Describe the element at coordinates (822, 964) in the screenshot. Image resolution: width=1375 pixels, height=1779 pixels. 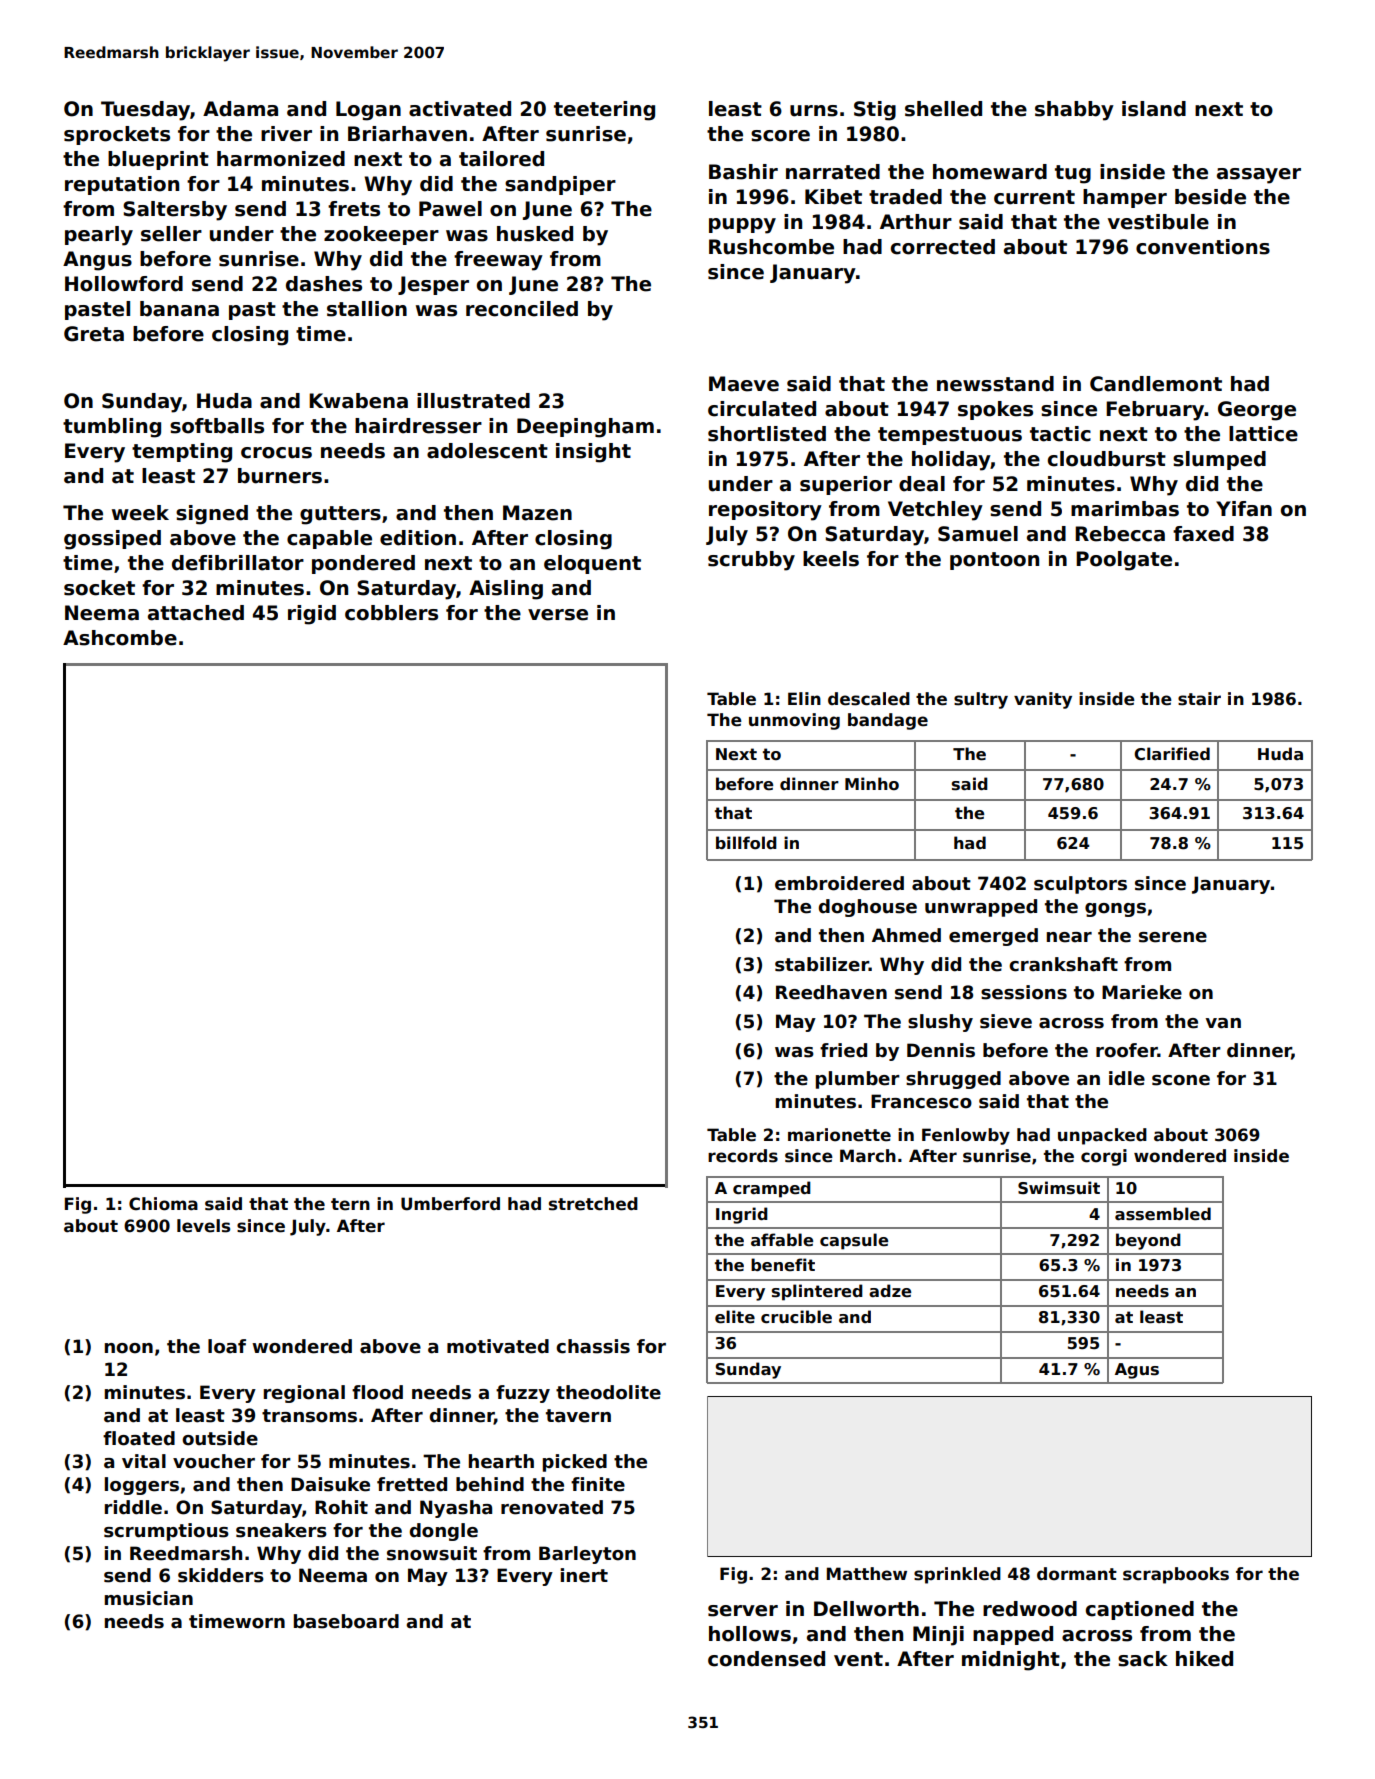
I see `stabilizer` at that location.
